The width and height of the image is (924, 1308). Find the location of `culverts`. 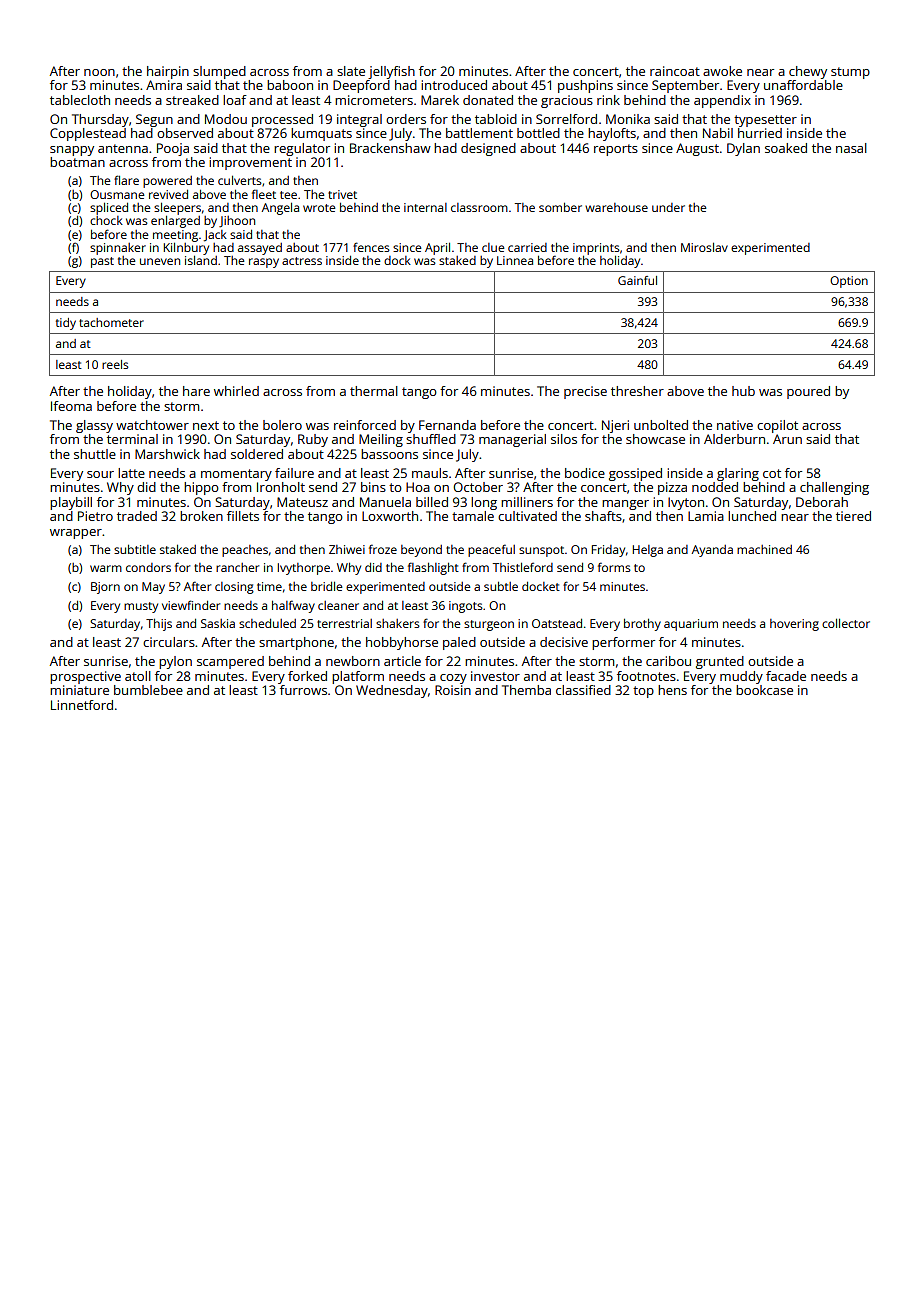

culverts is located at coordinates (240, 180).
